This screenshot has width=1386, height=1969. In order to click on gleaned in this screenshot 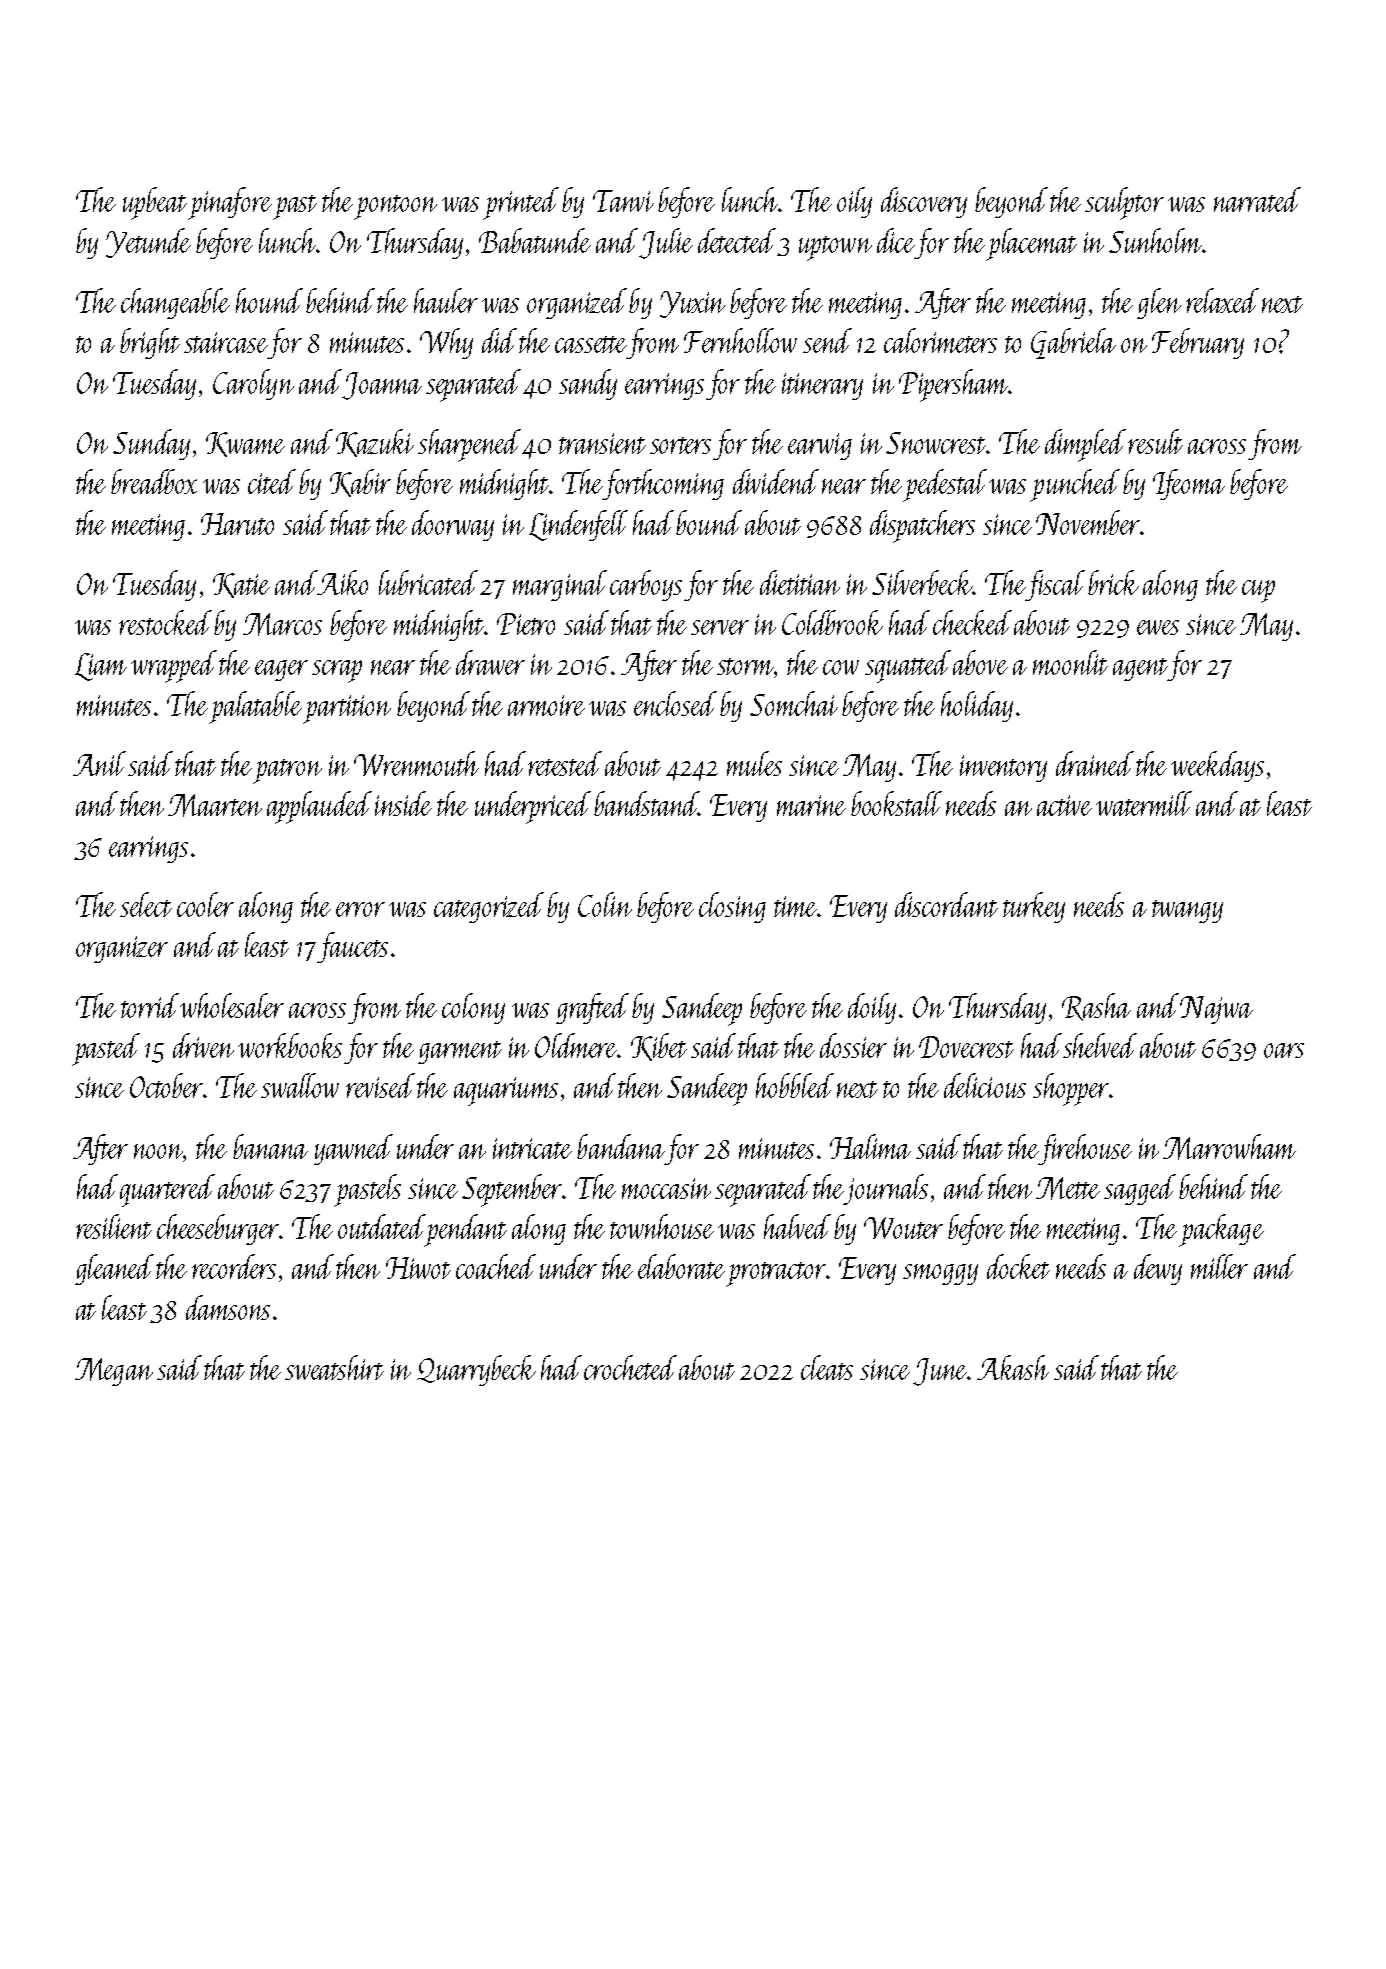, I will do `click(114, 1269)`.
